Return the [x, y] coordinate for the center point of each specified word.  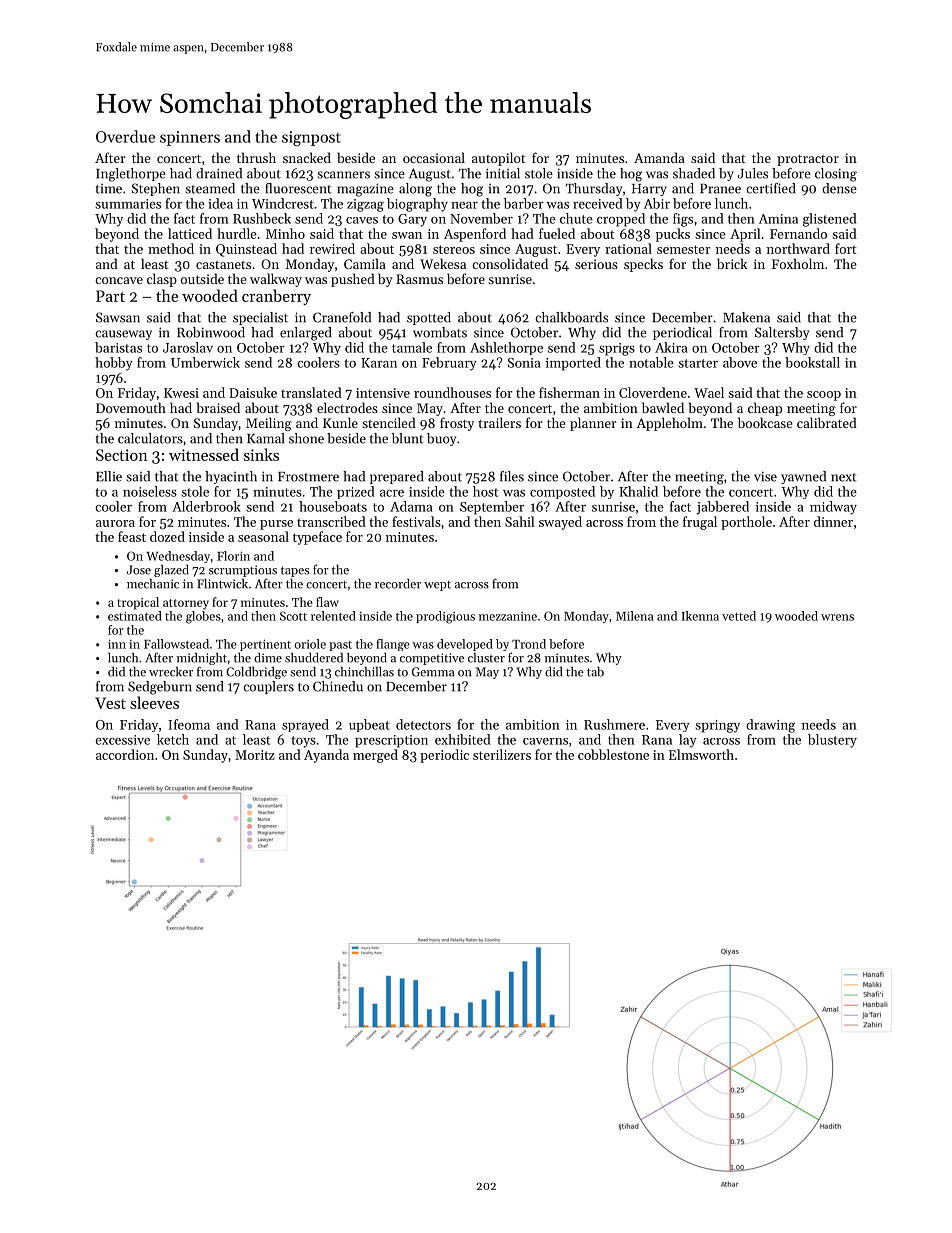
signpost [311, 138]
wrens [837, 617]
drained [219, 173]
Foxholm [798, 263]
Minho [285, 233]
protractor [808, 160]
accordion [125, 754]
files [512, 476]
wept [437, 586]
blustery [832, 741]
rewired [332, 248]
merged [375, 756]
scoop [824, 396]
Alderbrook [206, 506]
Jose [139, 570]
